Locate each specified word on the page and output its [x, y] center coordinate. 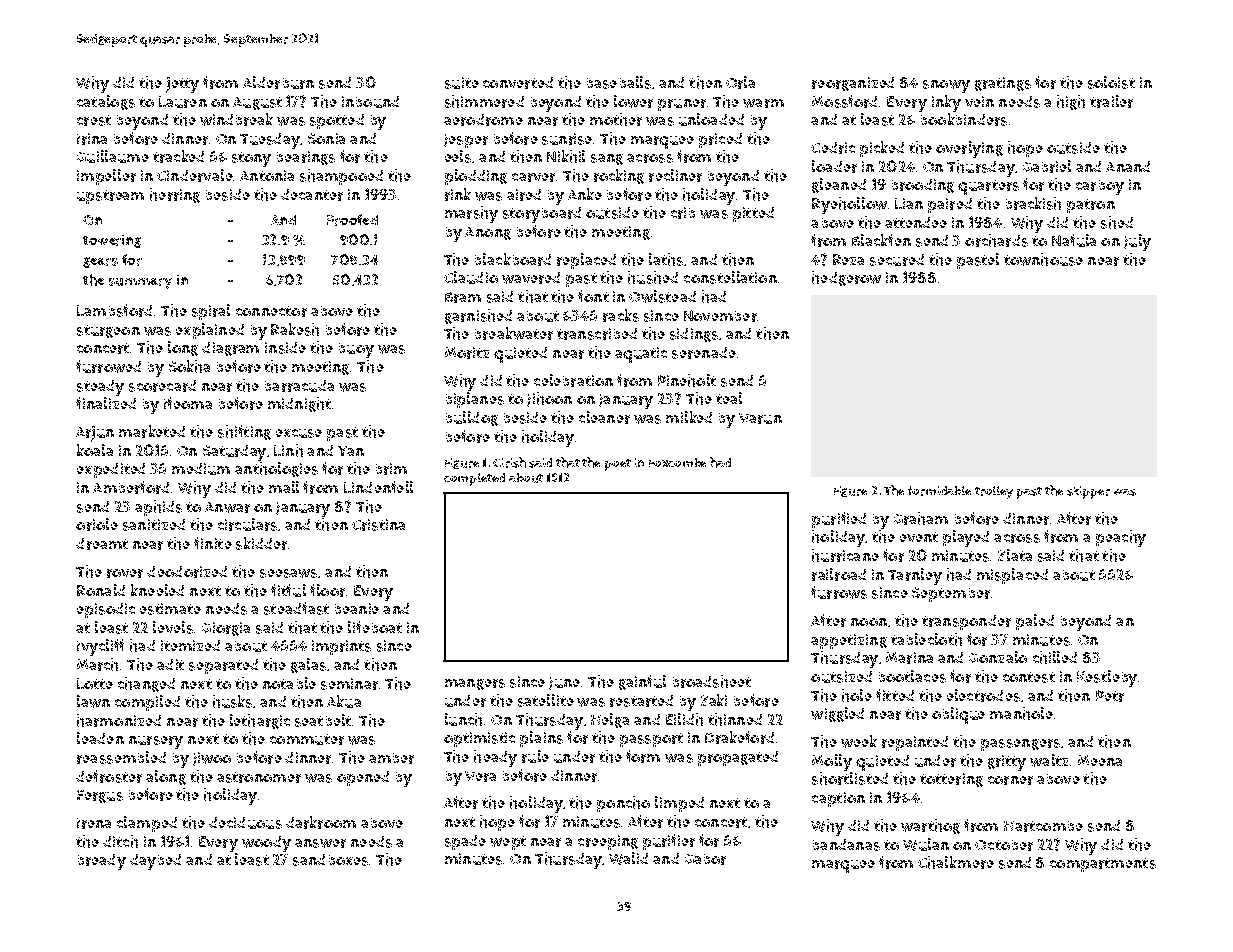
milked [689, 417]
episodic [106, 610]
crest [94, 120]
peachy [1121, 538]
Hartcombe [1043, 826]
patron [1091, 206]
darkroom [321, 822]
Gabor [705, 859]
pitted [753, 214]
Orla [740, 82]
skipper [1088, 492]
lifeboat [375, 627]
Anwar [227, 507]
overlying [969, 149]
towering [112, 241]
